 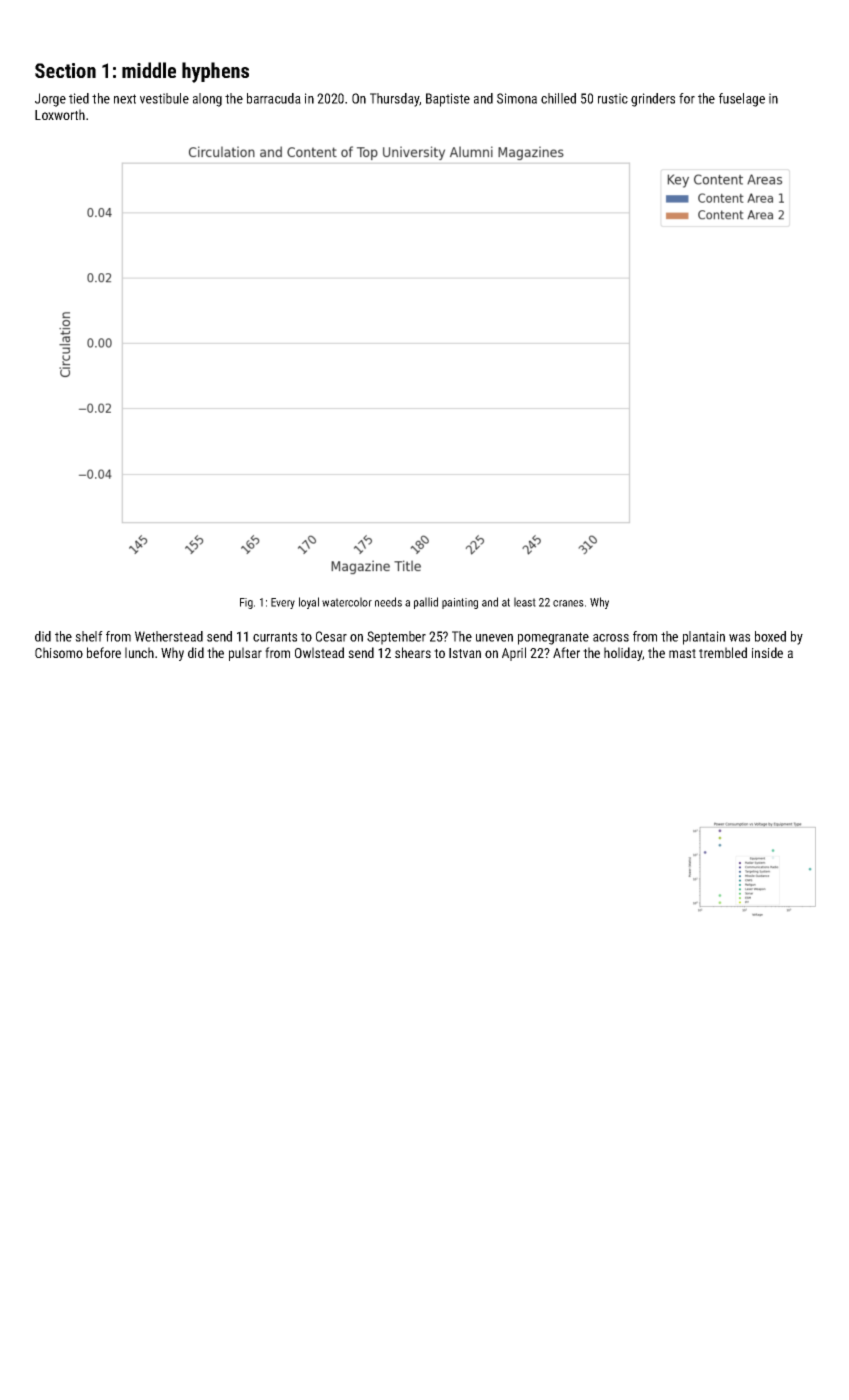 I want to click on Simona, so click(x=517, y=98).
